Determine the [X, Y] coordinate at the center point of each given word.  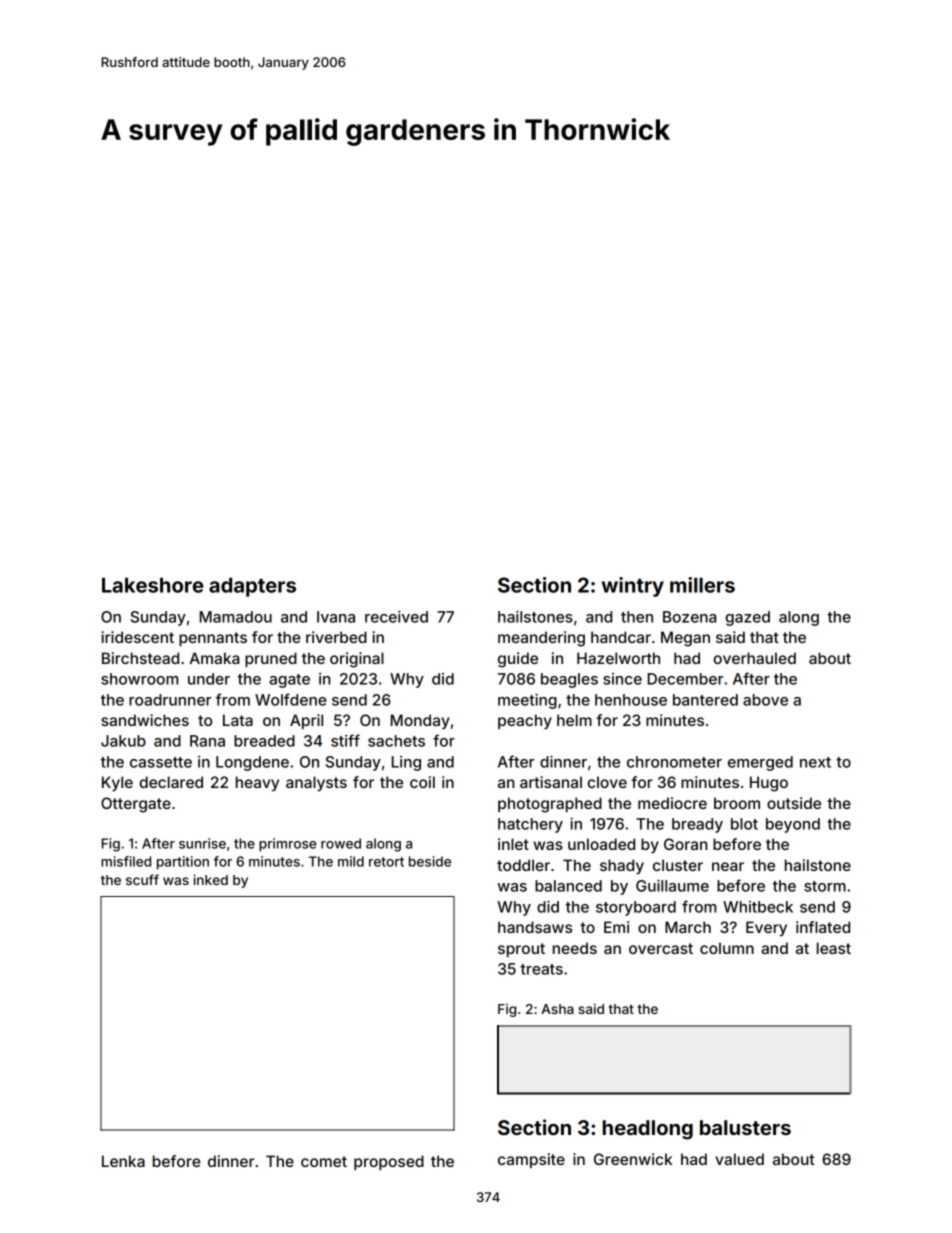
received [396, 617]
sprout [521, 950]
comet [324, 1161]
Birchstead [140, 658]
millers [702, 585]
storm [825, 886]
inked [210, 879]
